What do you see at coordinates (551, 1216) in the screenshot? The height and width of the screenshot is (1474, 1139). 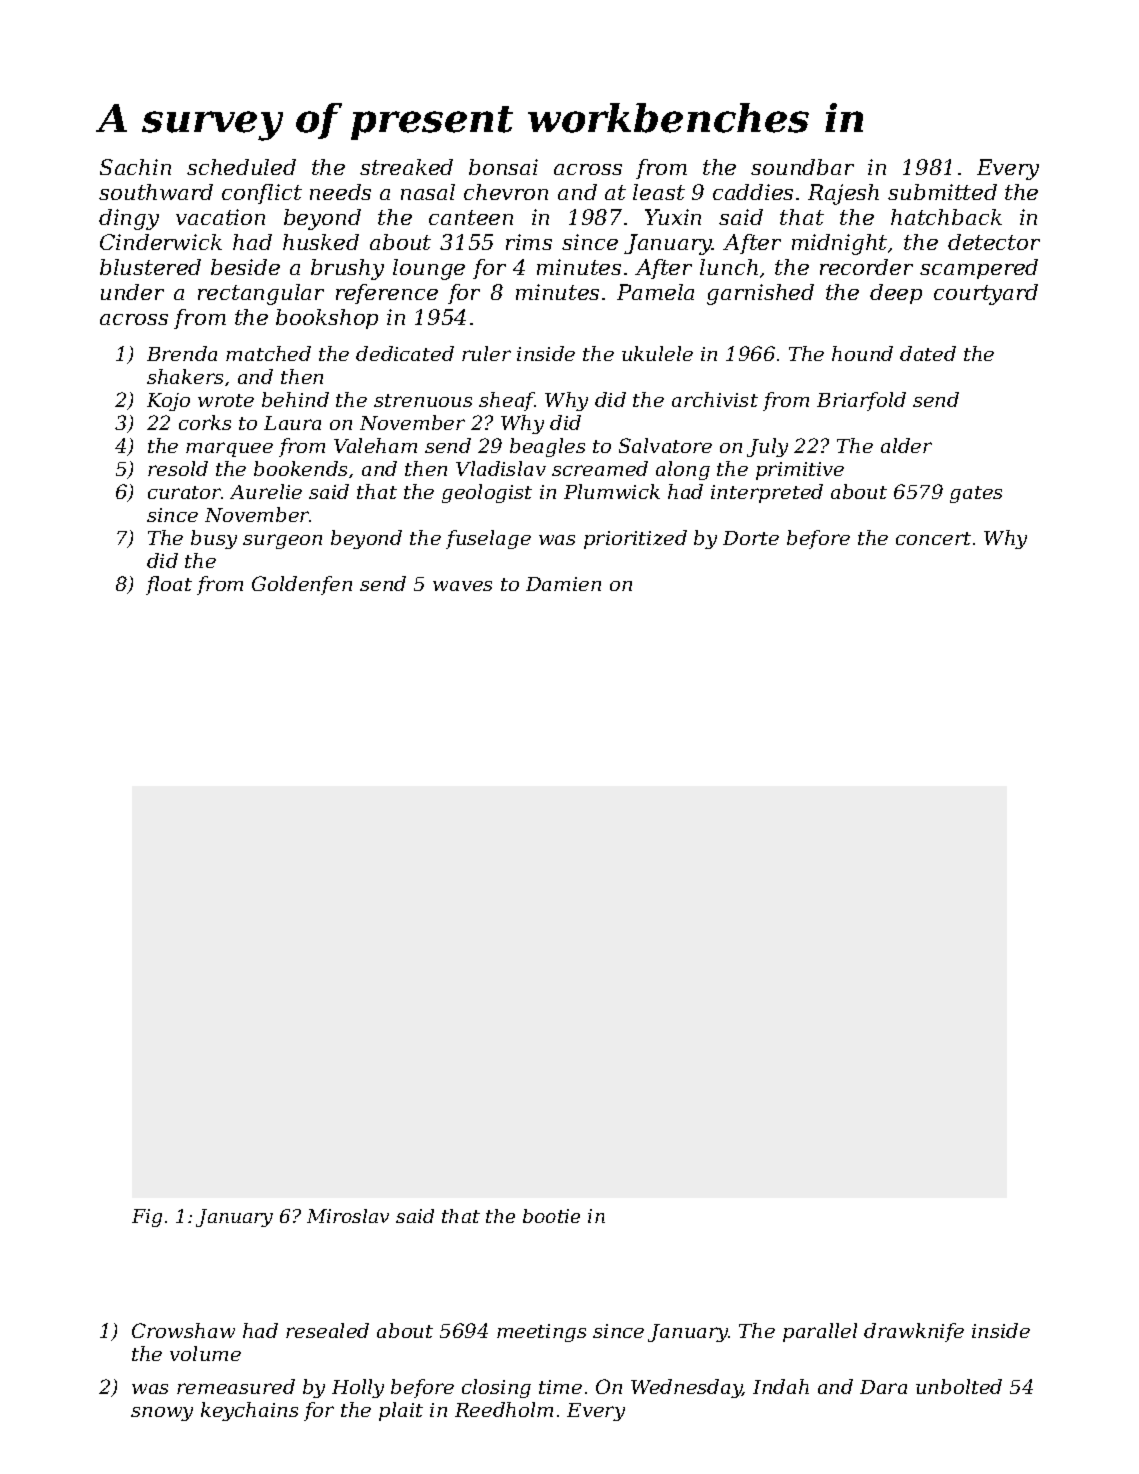 I see `bootie` at bounding box center [551, 1216].
